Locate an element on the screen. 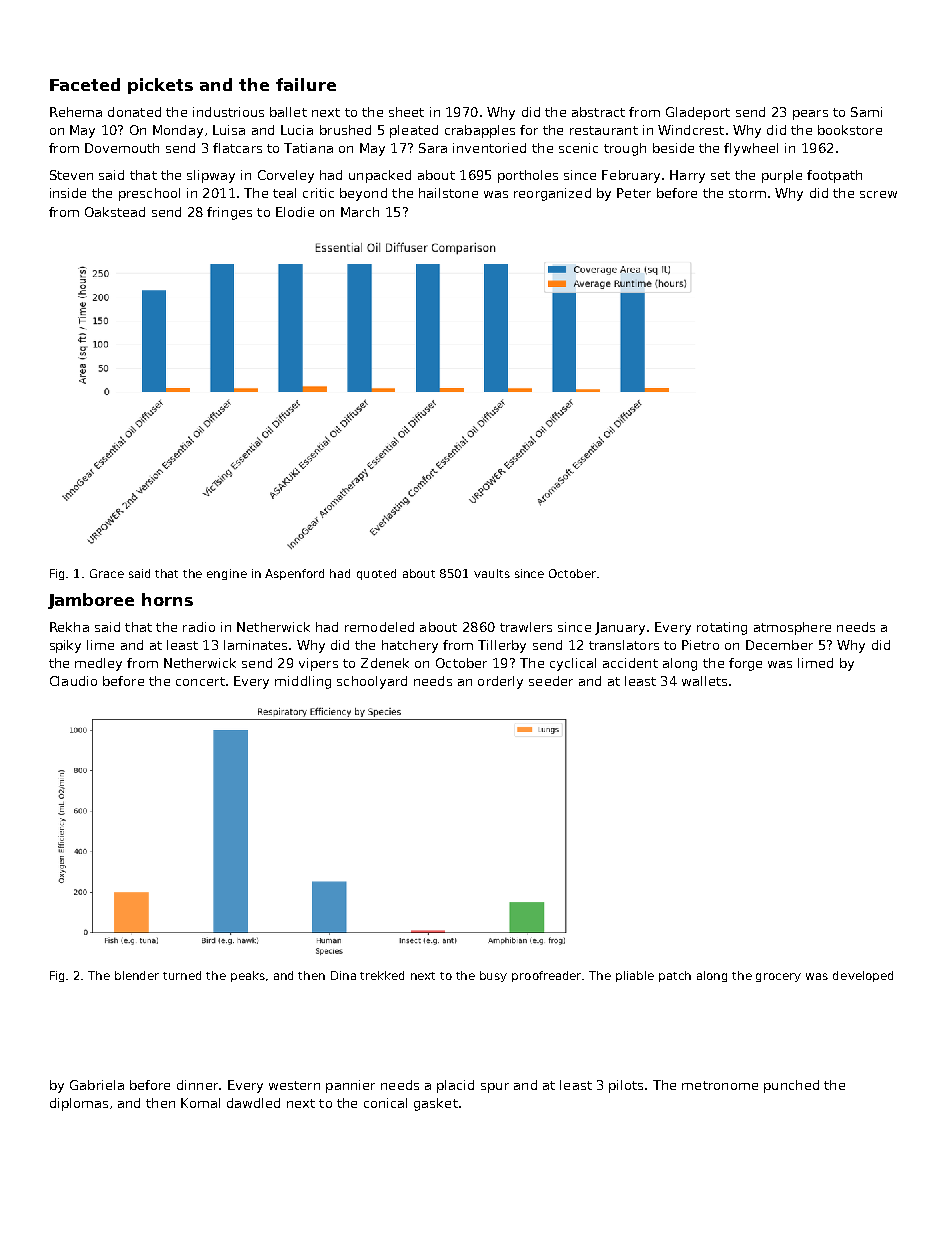 The width and height of the screenshot is (952, 1233). sheet is located at coordinates (406, 112).
